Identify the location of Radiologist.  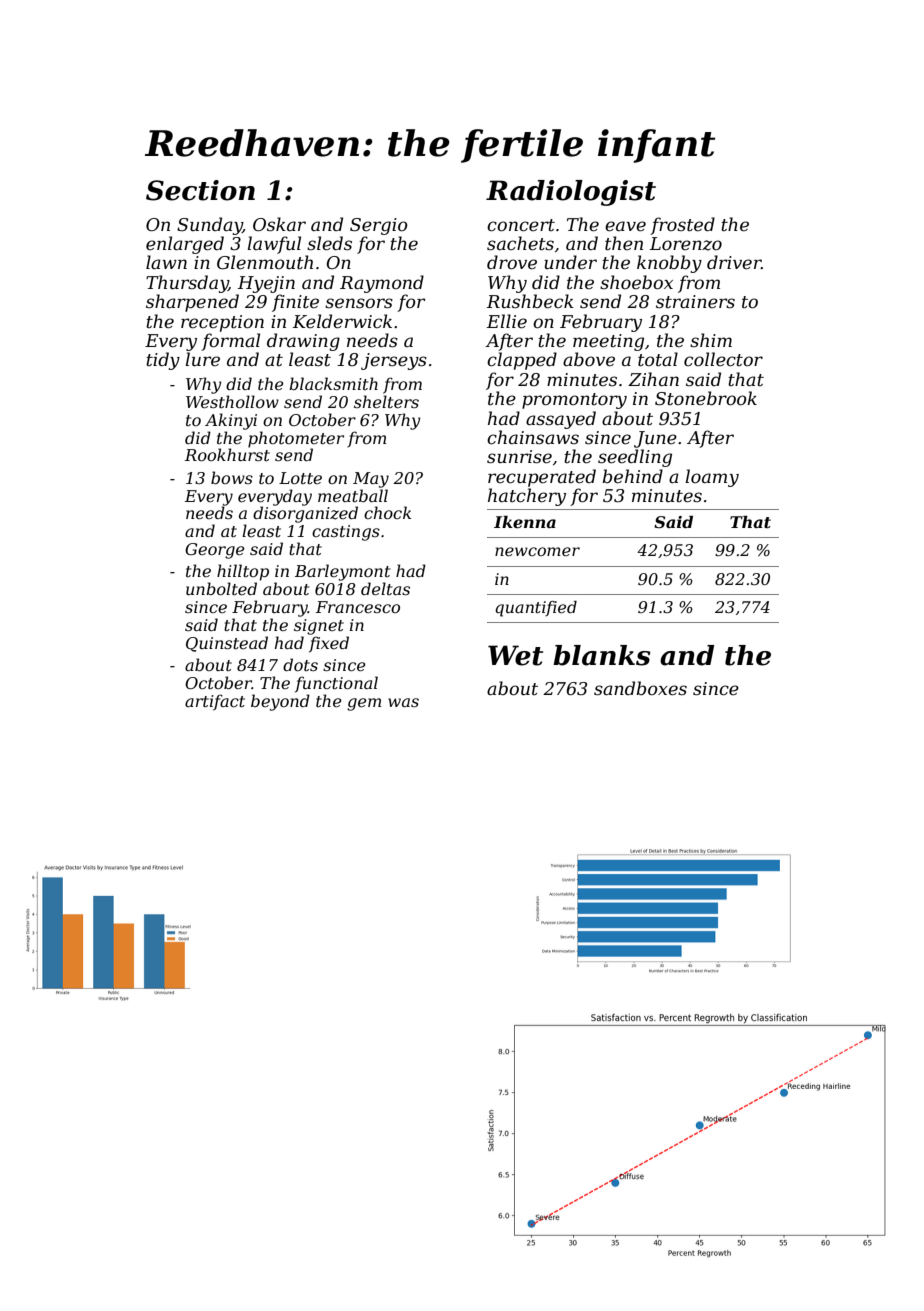
(571, 193).
